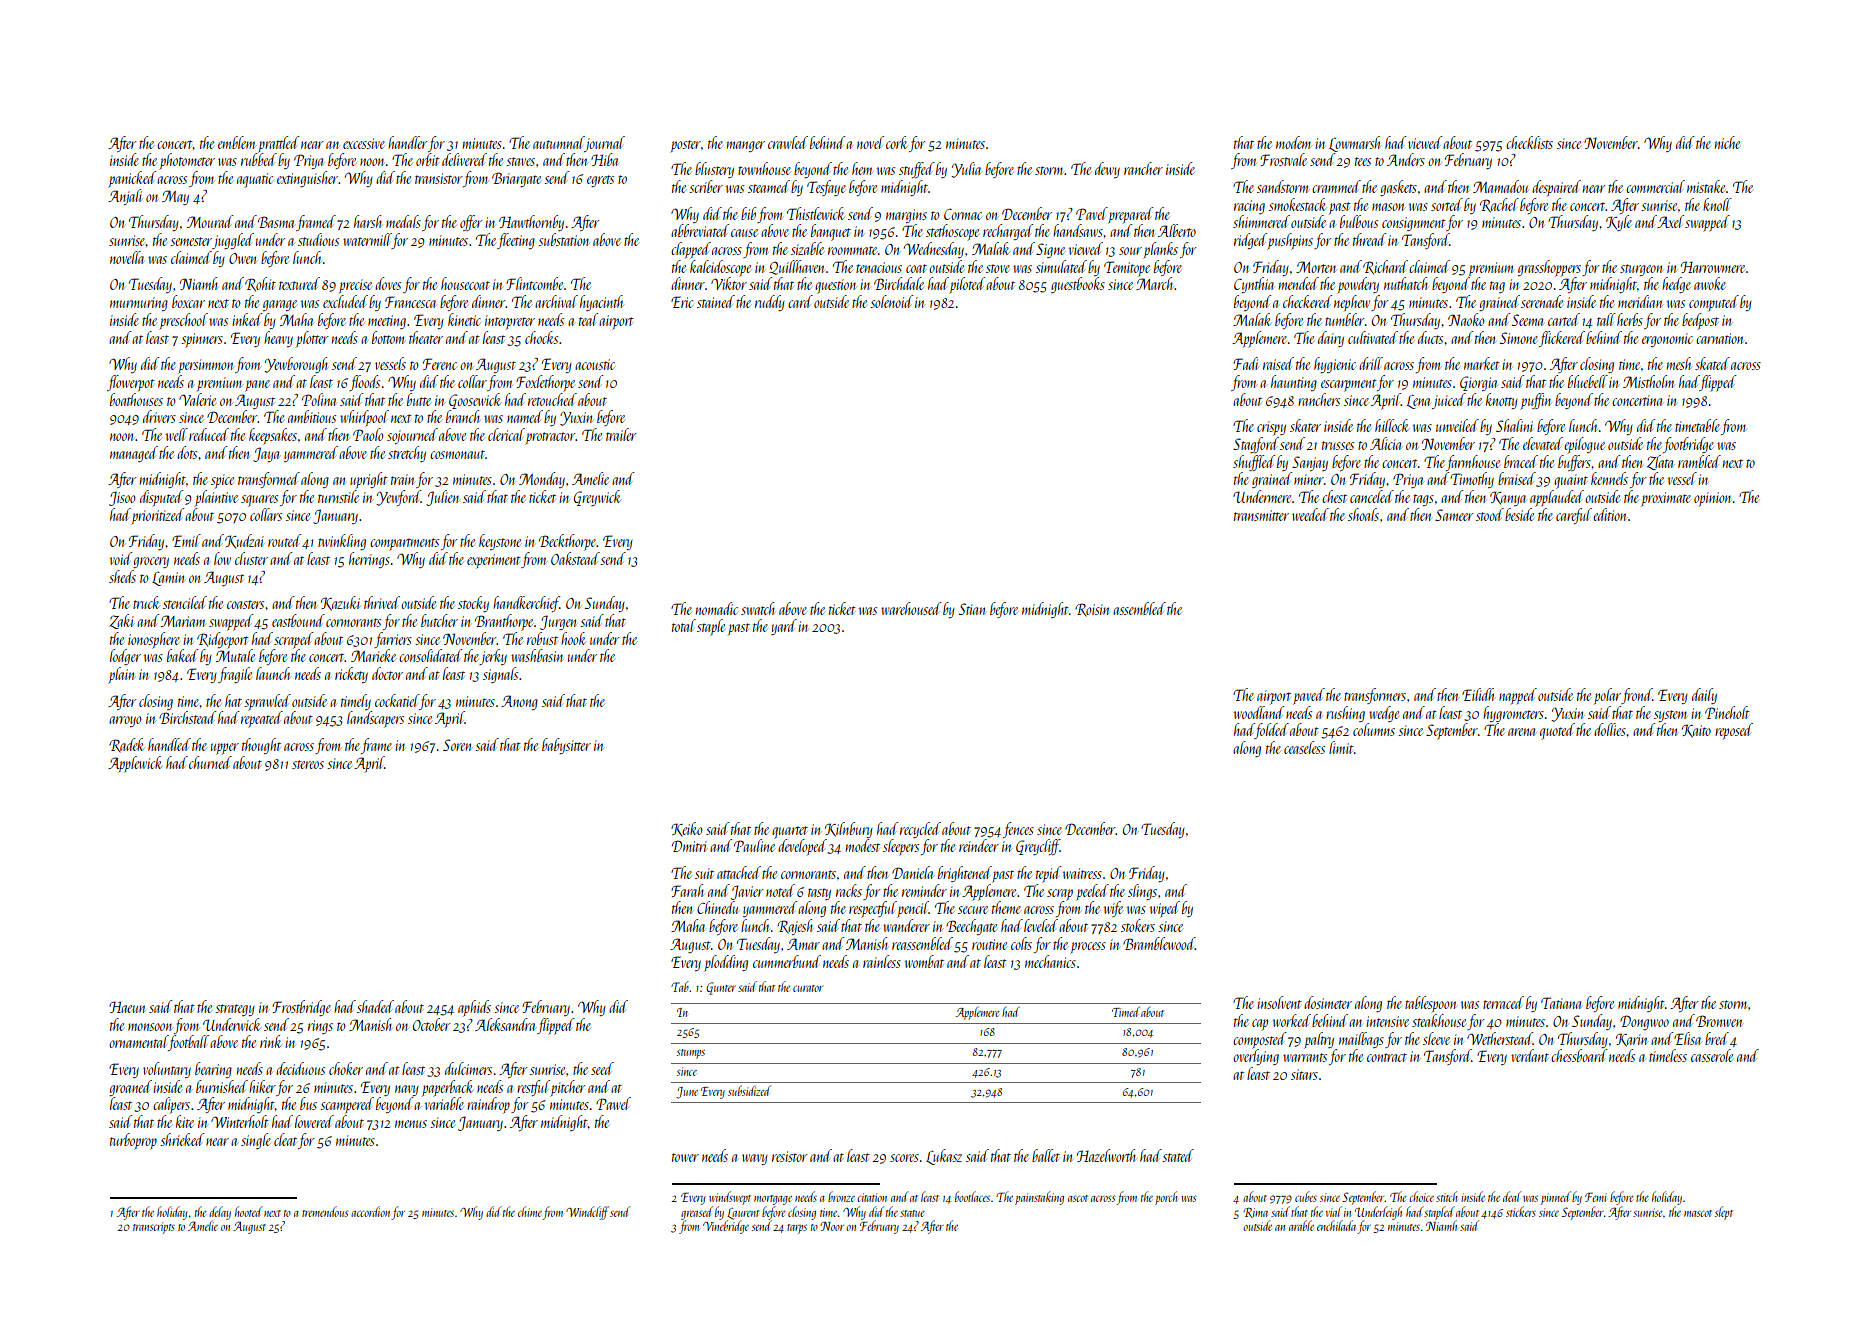 This page has height=1324, width=1873. What do you see at coordinates (1038, 847) in the page?
I see `Greycliff` at bounding box center [1038, 847].
